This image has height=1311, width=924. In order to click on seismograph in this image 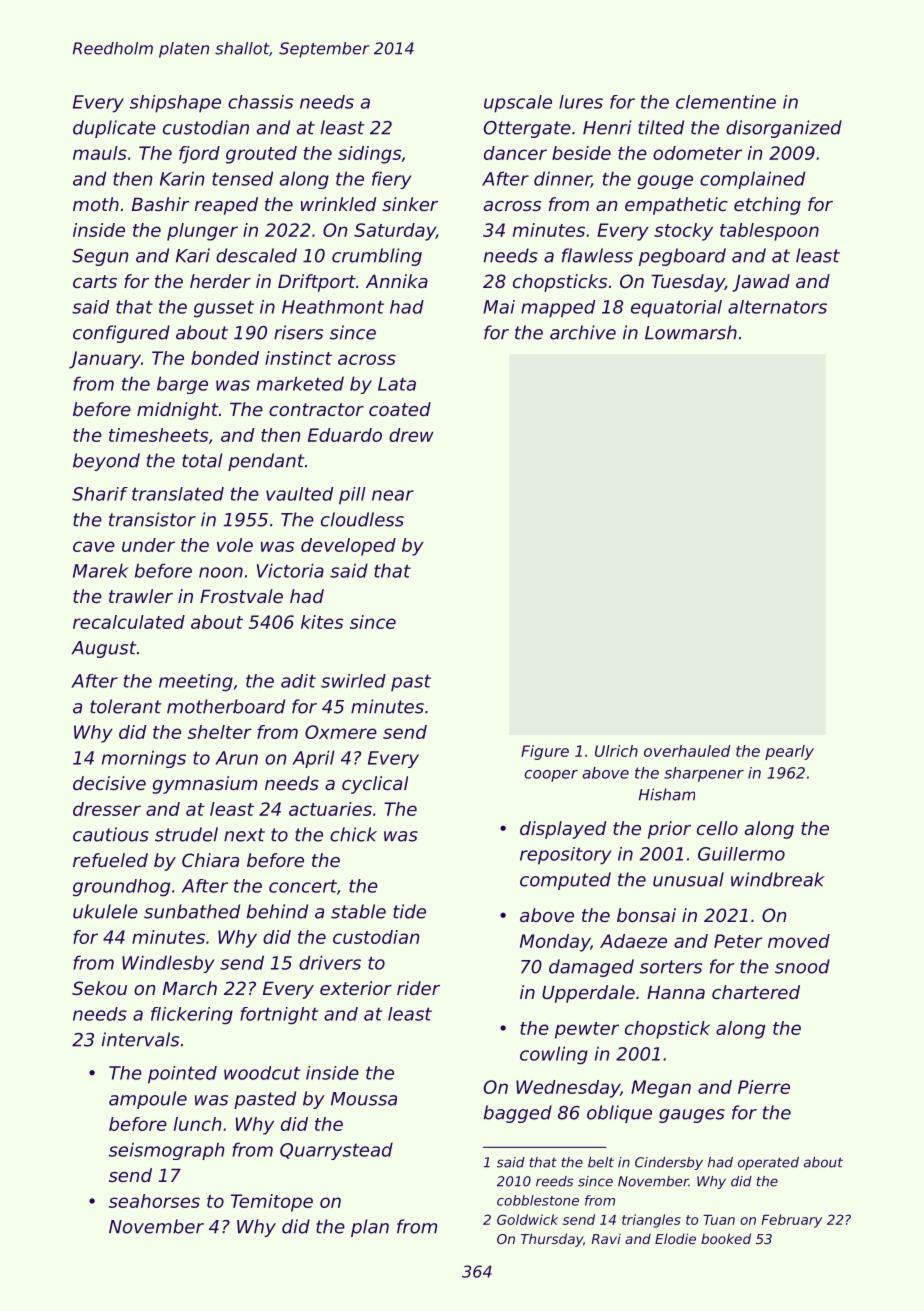, I will do `click(166, 1151)`.
